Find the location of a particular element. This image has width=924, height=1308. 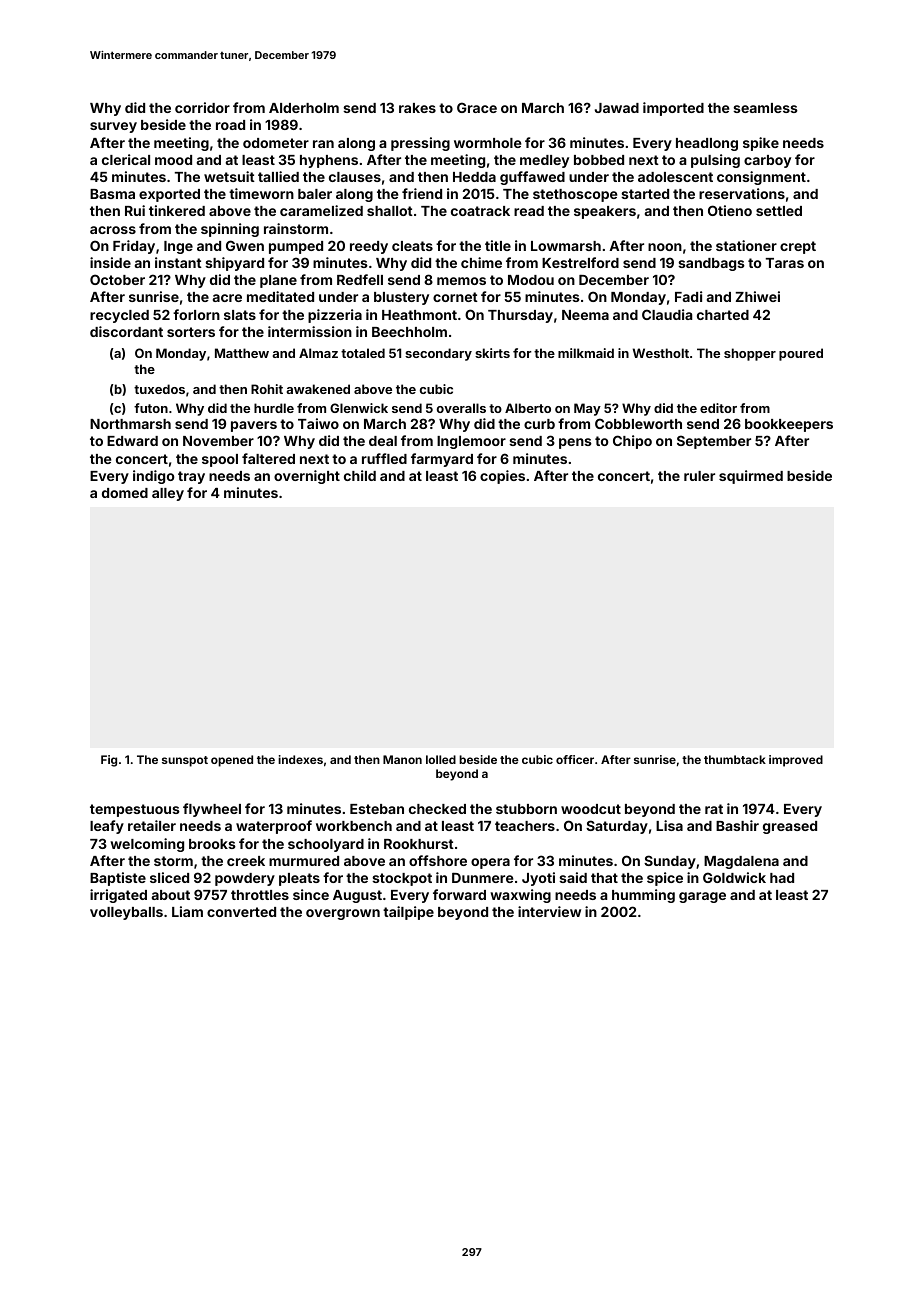

poured is located at coordinates (801, 354).
